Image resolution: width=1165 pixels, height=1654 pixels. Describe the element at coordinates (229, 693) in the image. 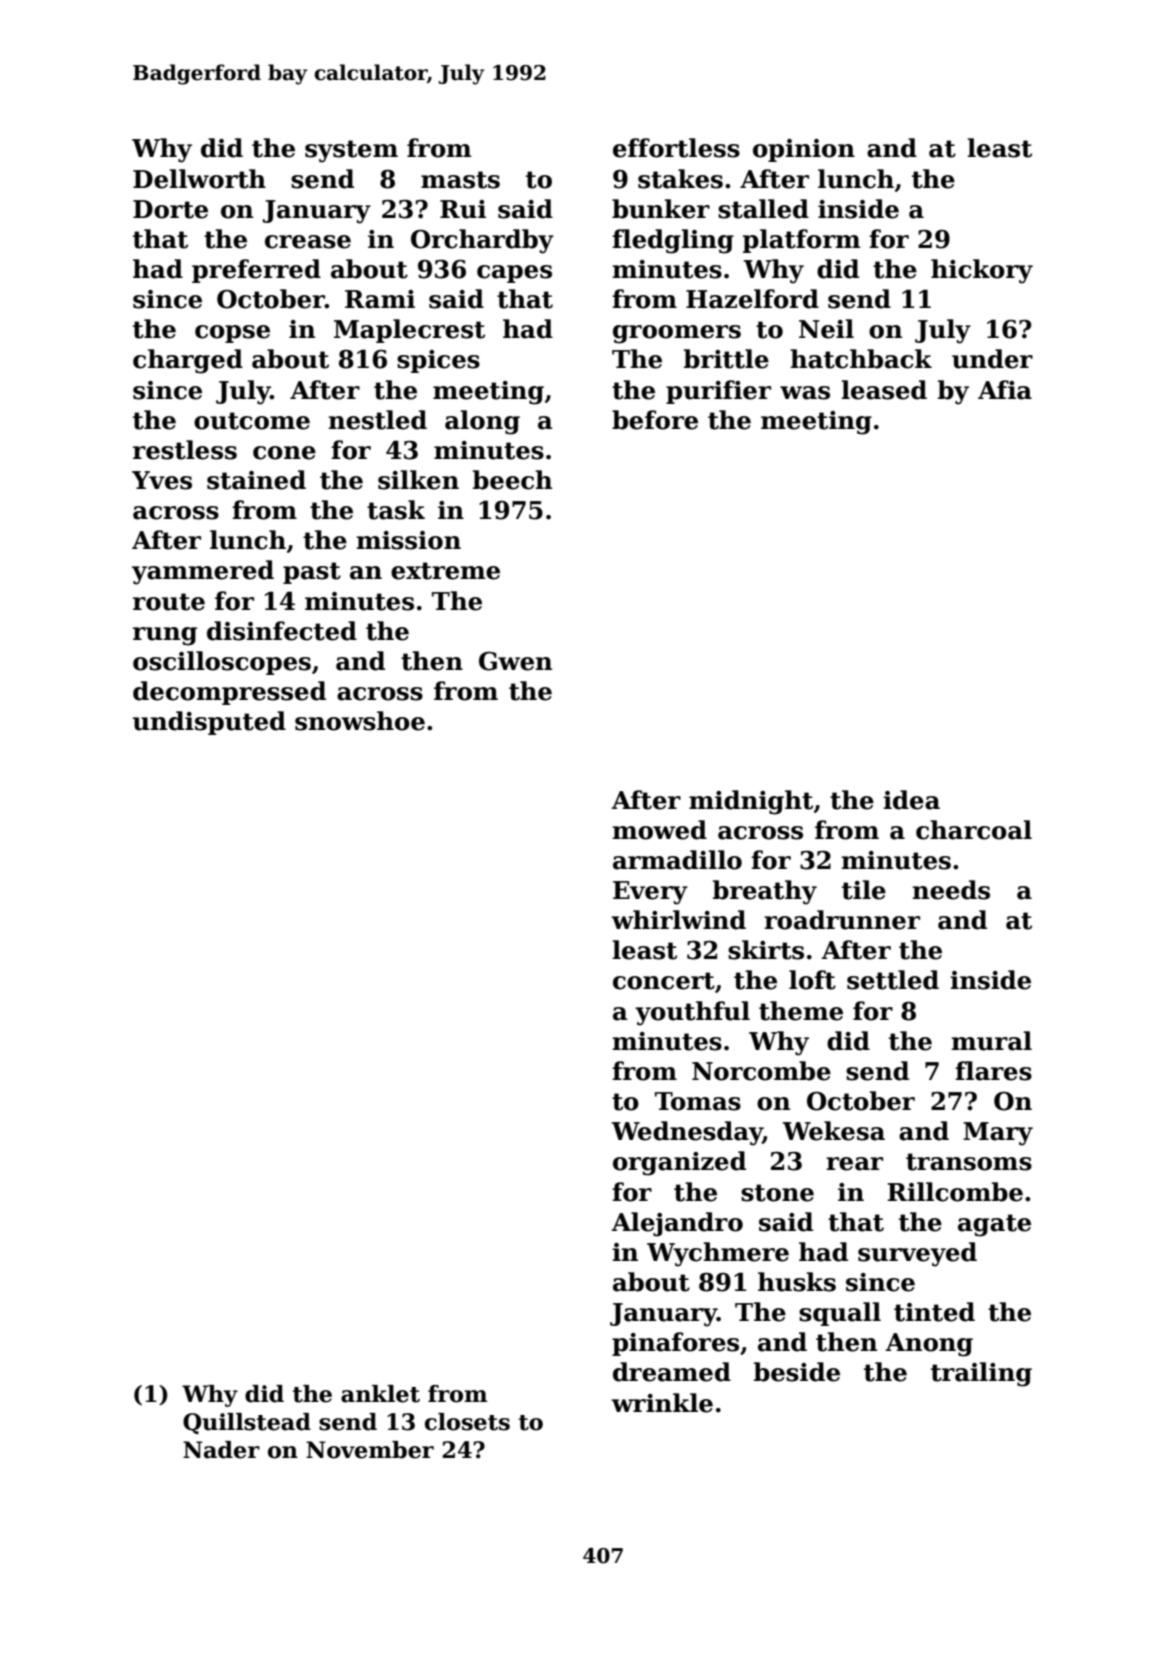

I see `decompressed` at that location.
